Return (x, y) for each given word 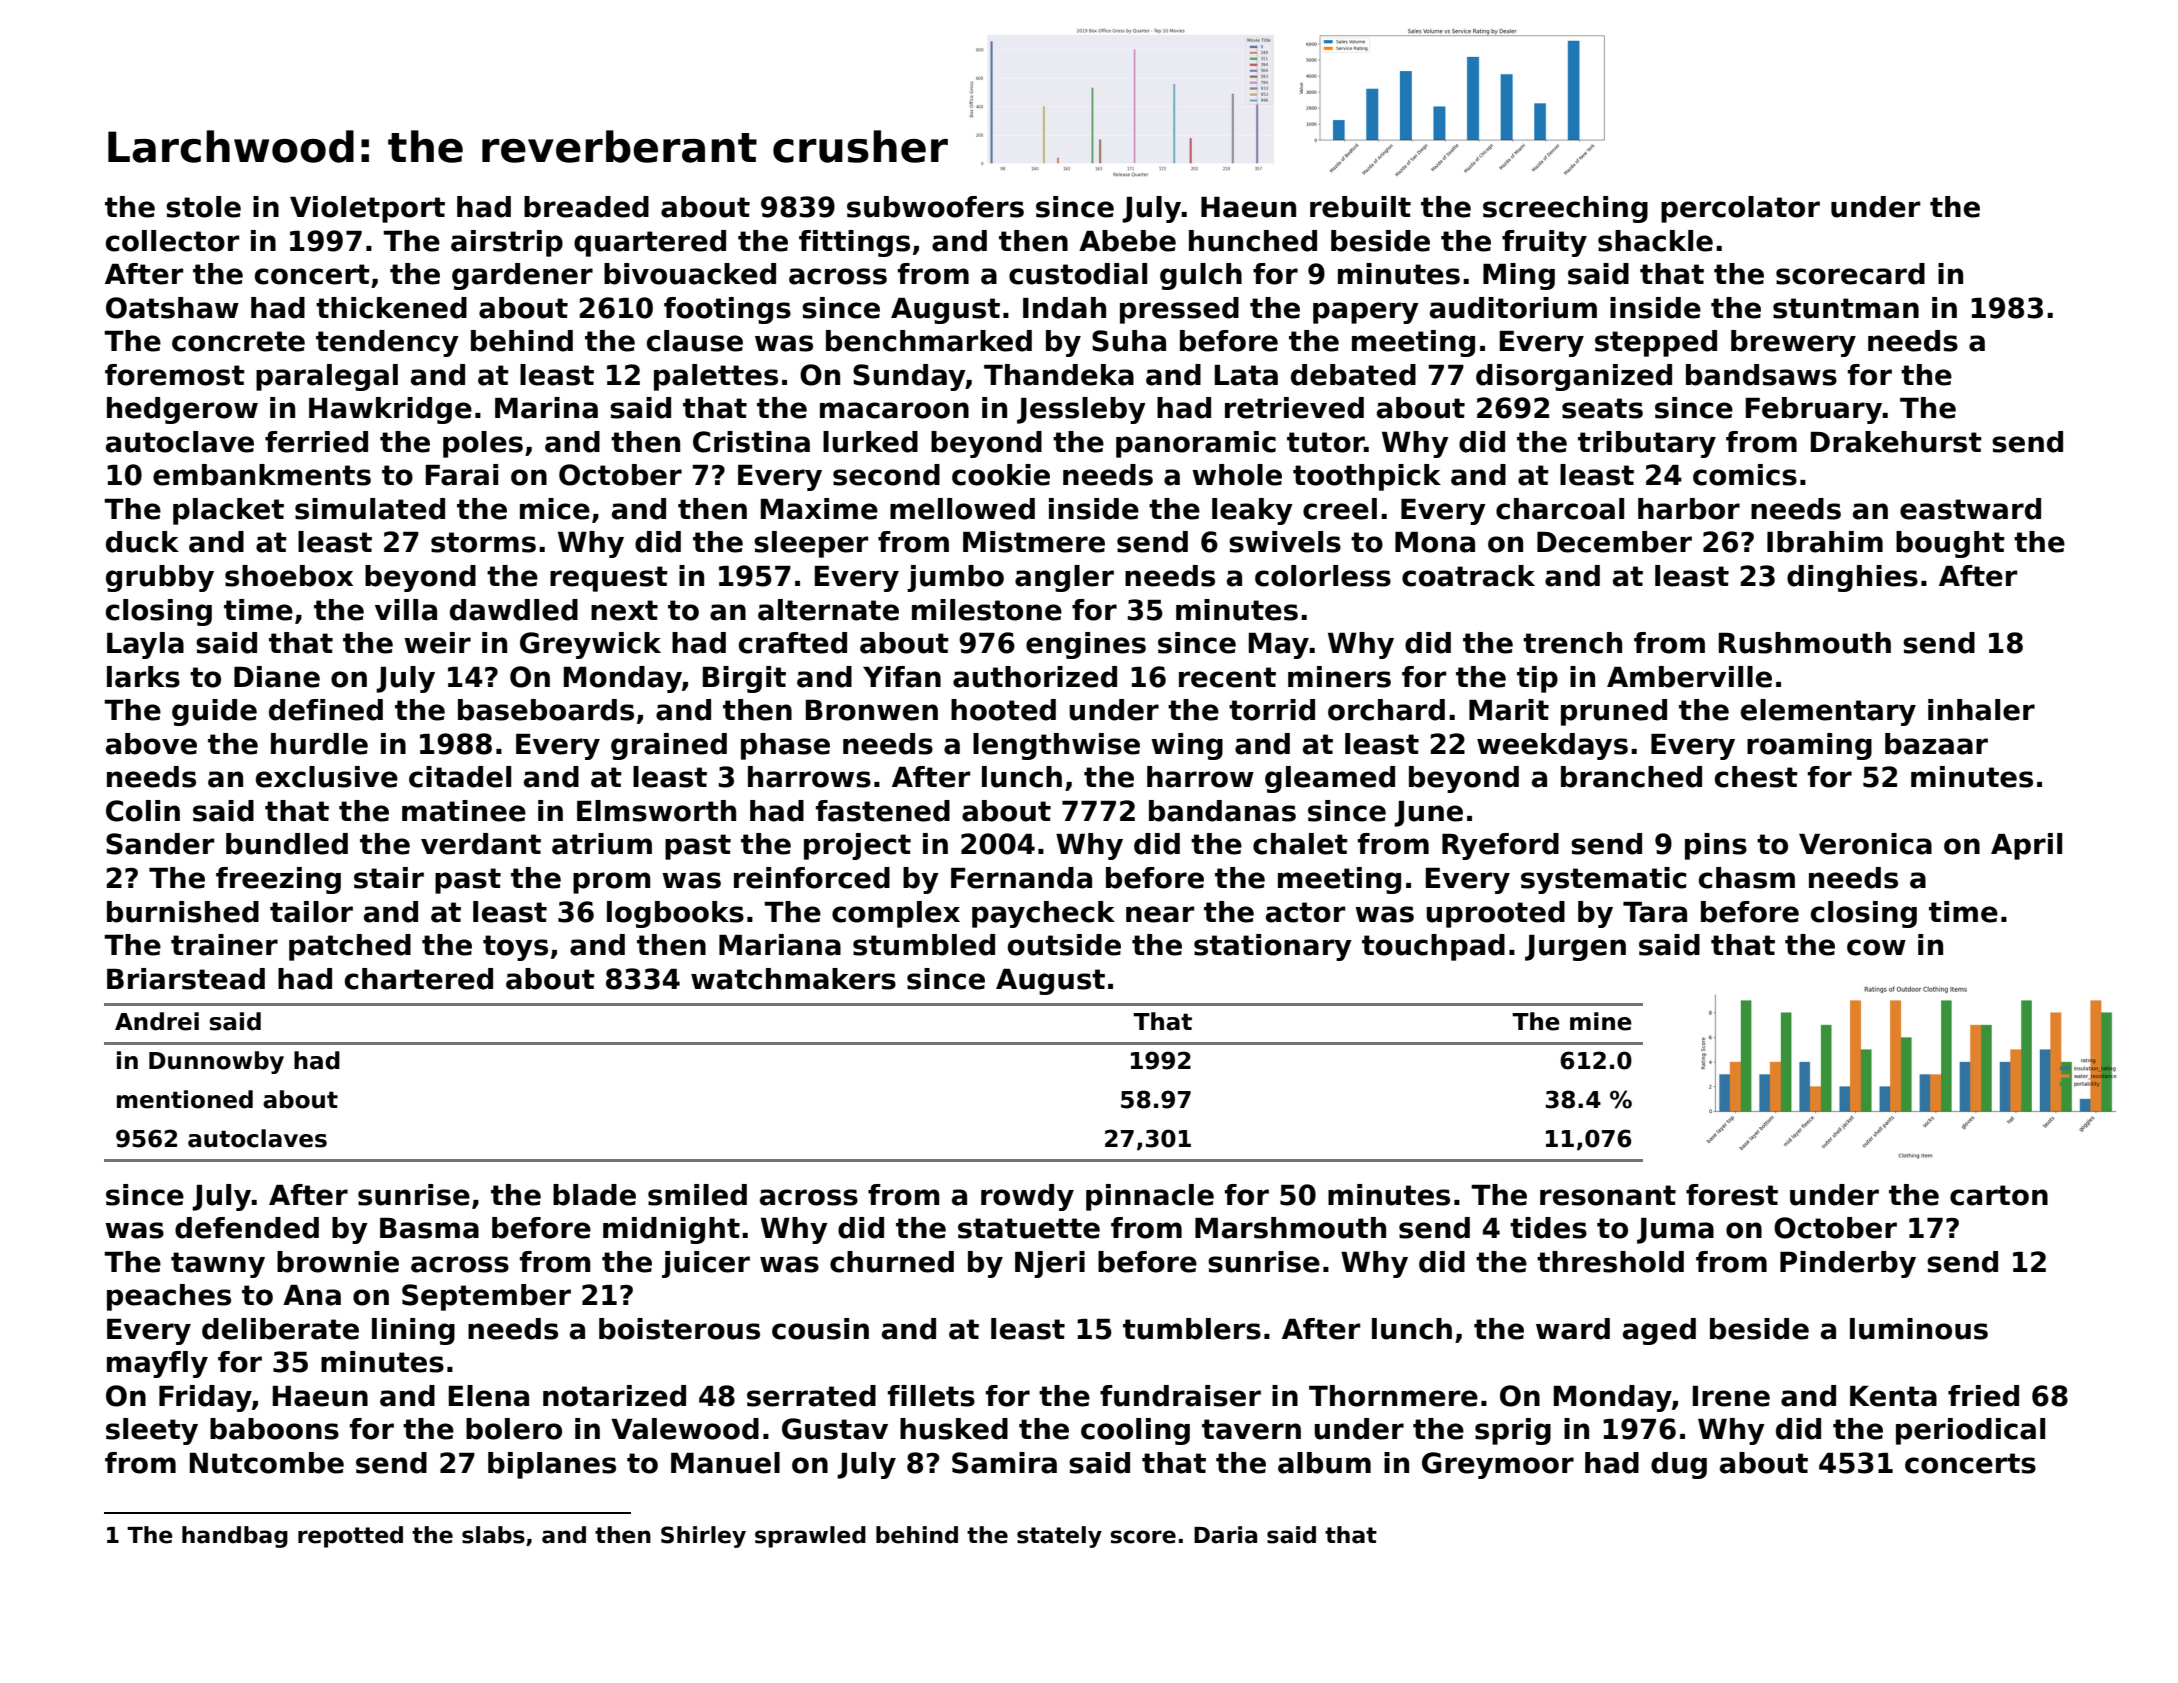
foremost (175, 375)
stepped (1656, 343)
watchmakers (793, 979)
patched (350, 947)
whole (1237, 475)
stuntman (1846, 308)
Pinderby (1848, 1264)
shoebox (289, 576)
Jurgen (1575, 948)
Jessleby (1081, 410)
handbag (235, 1537)
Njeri (1050, 1264)
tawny (218, 1265)
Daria (1225, 1535)
